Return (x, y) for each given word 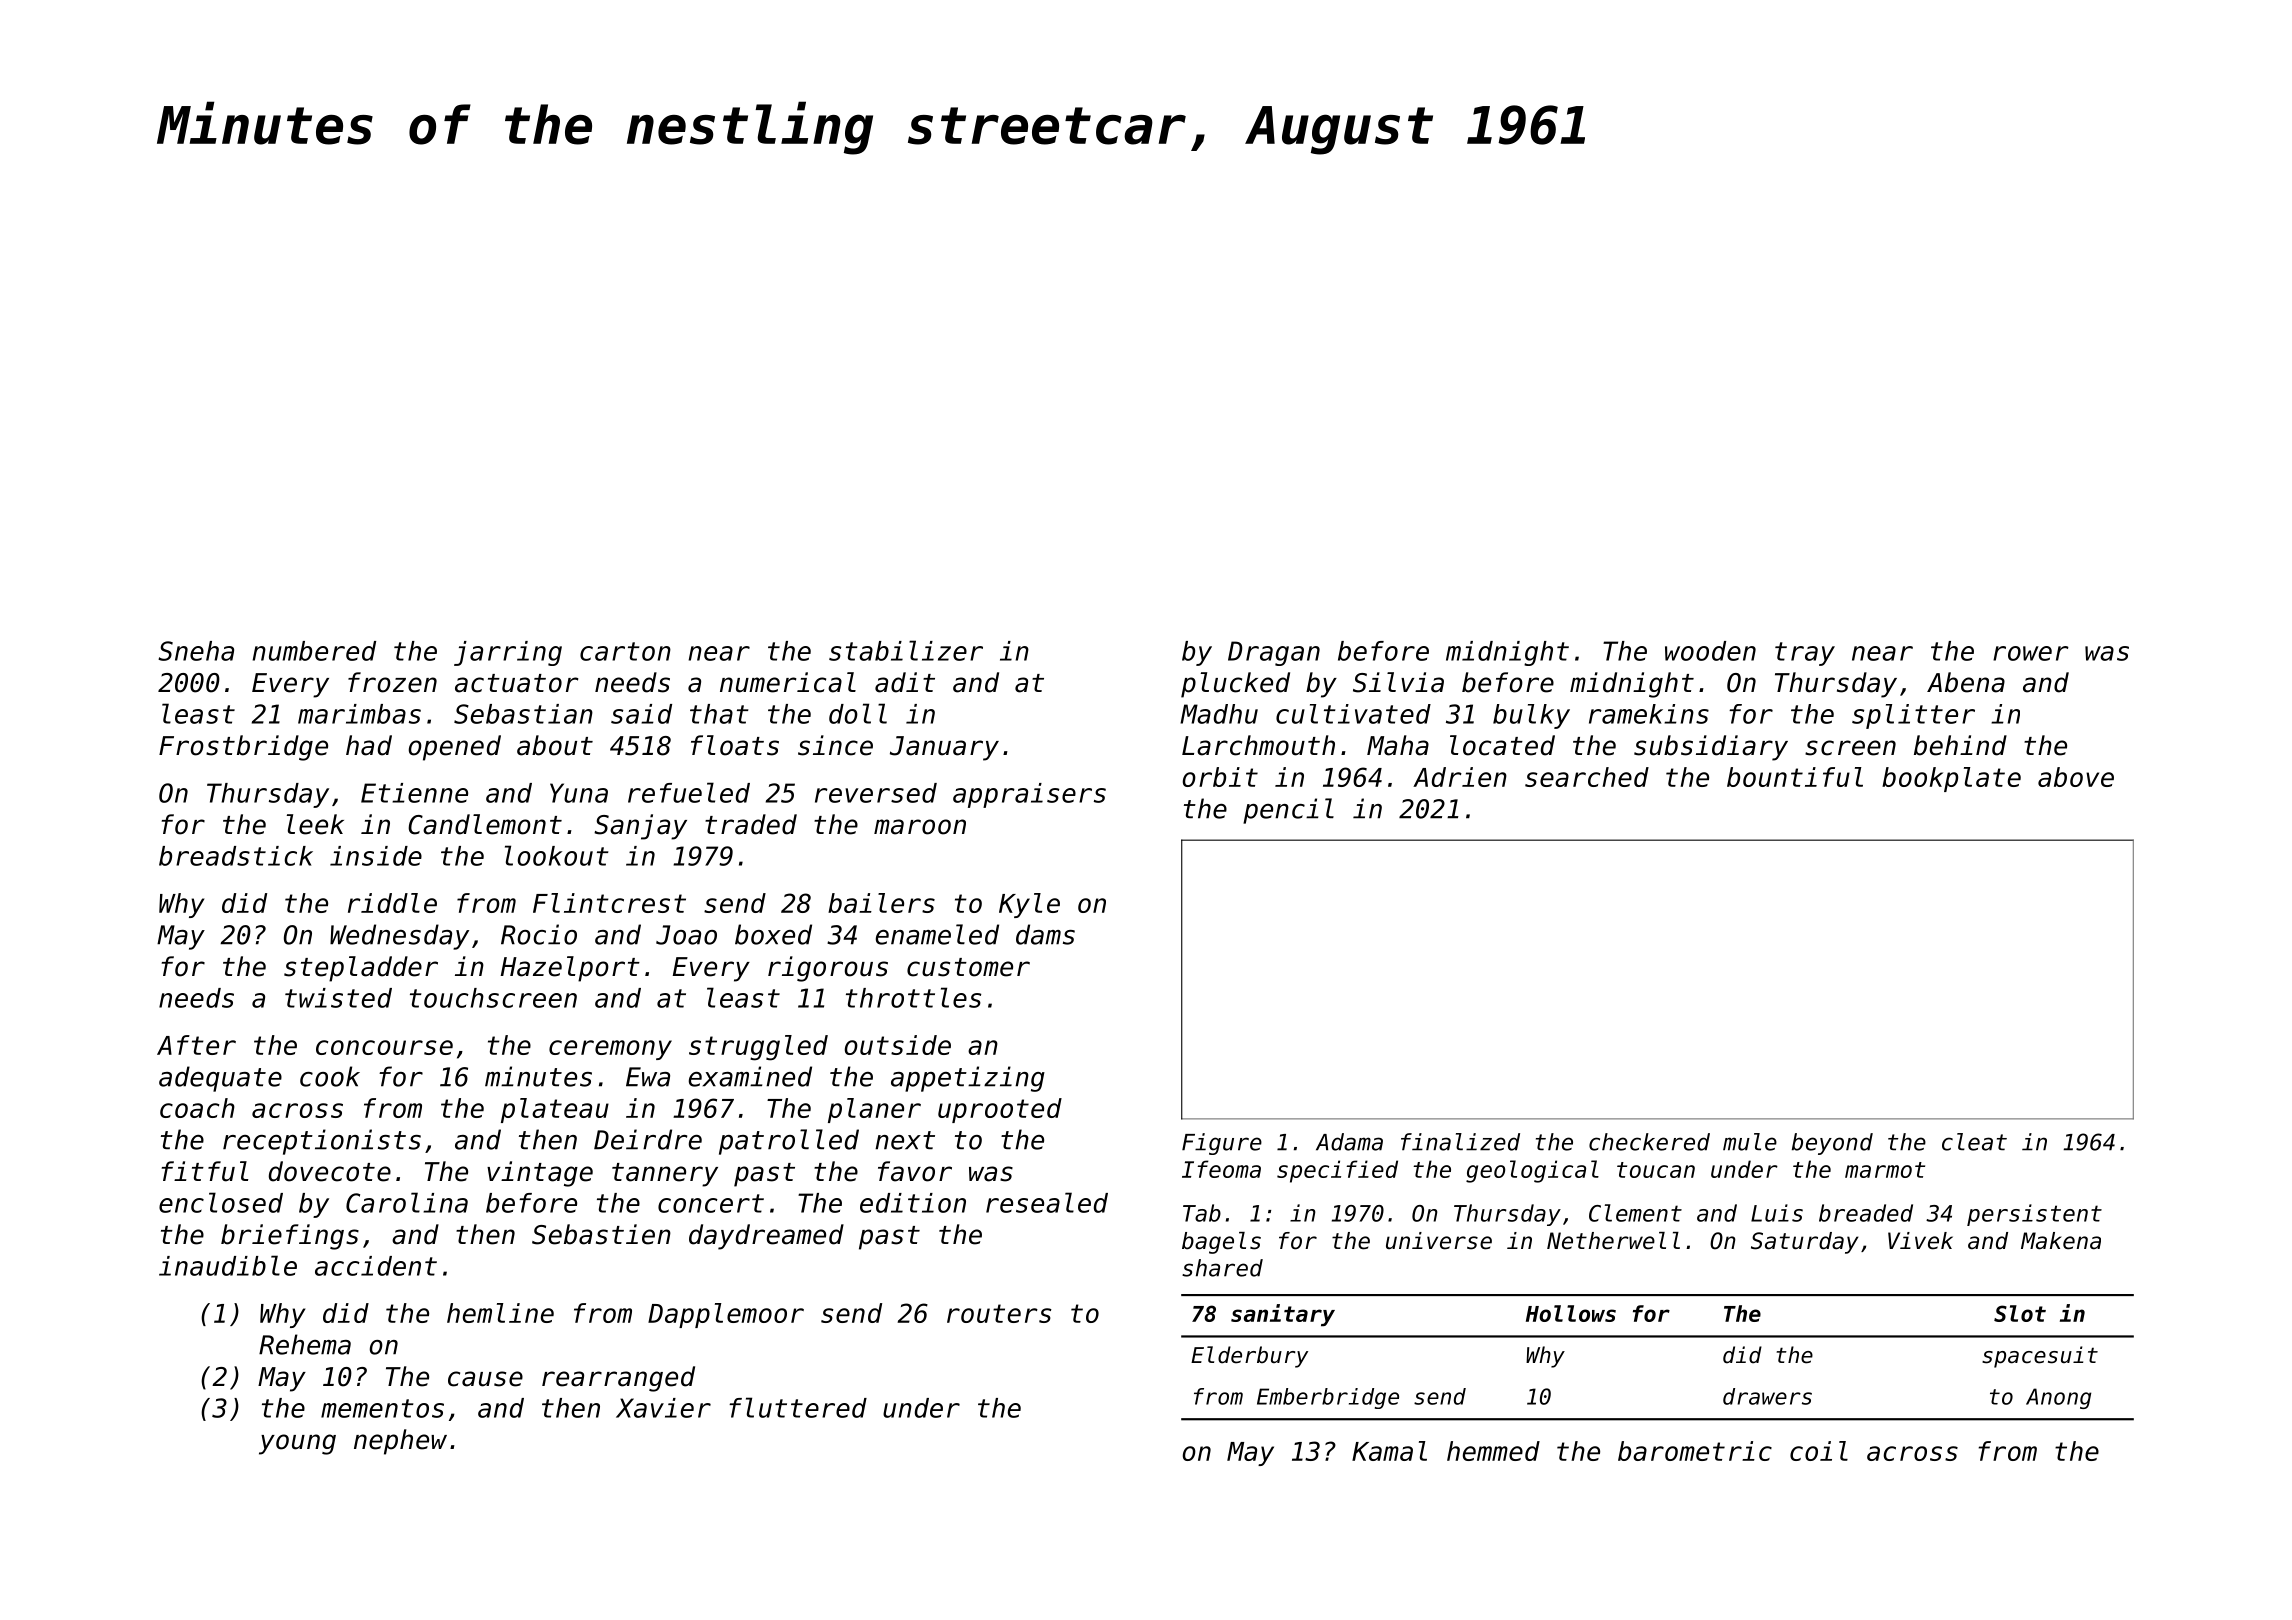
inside (376, 856)
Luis (1777, 1213)
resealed (1047, 1202)
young (297, 1444)
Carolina (407, 1202)
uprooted (1000, 1110)
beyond (1832, 1144)
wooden (1710, 651)
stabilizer (906, 650)
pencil (1288, 811)
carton (625, 651)
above (2076, 777)
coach (197, 1108)
